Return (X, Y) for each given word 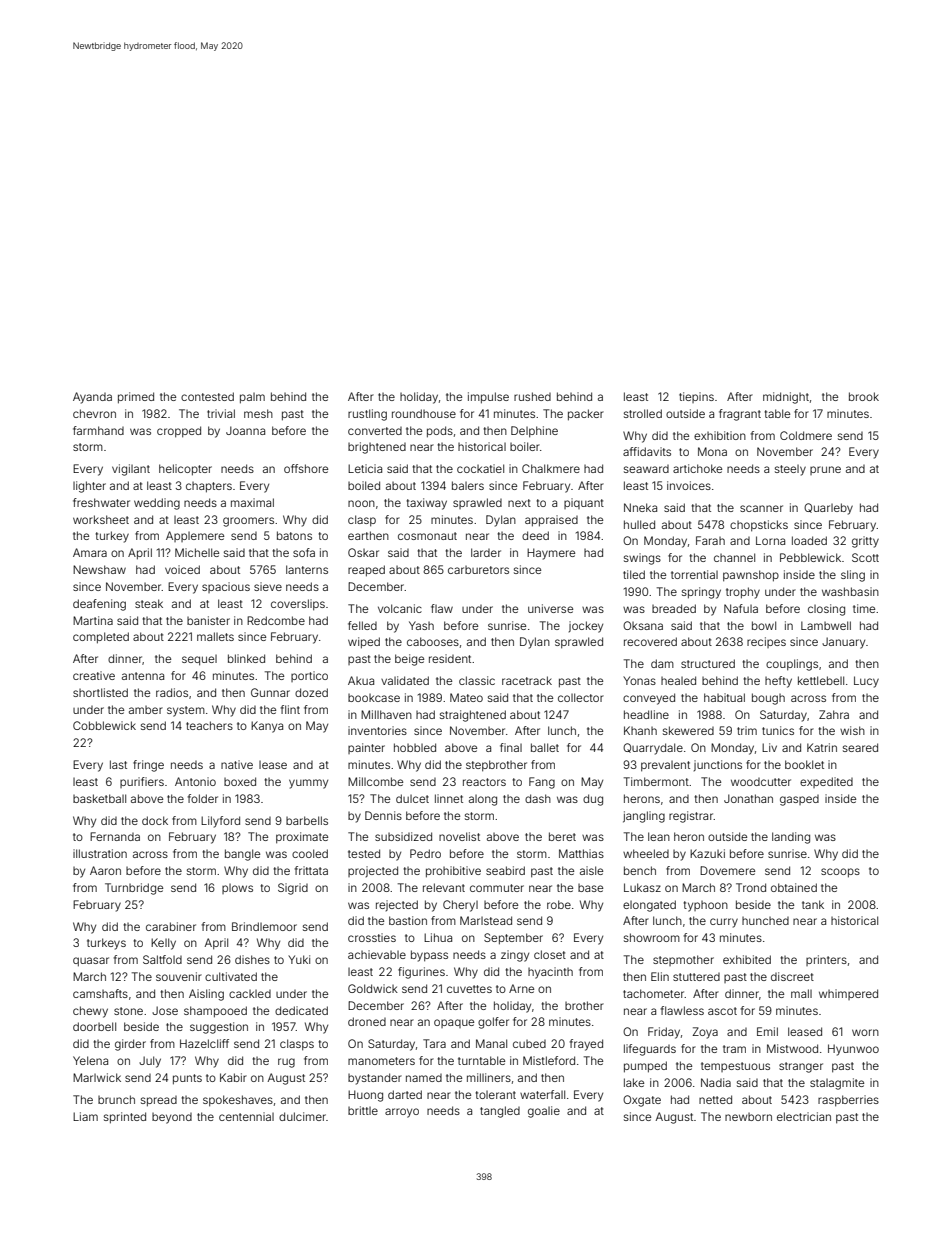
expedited (826, 782)
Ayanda (92, 398)
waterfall (542, 1094)
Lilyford (220, 822)
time (864, 608)
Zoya (705, 1033)
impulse (488, 398)
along (483, 800)
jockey (586, 627)
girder (130, 1045)
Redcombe (276, 620)
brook (864, 396)
